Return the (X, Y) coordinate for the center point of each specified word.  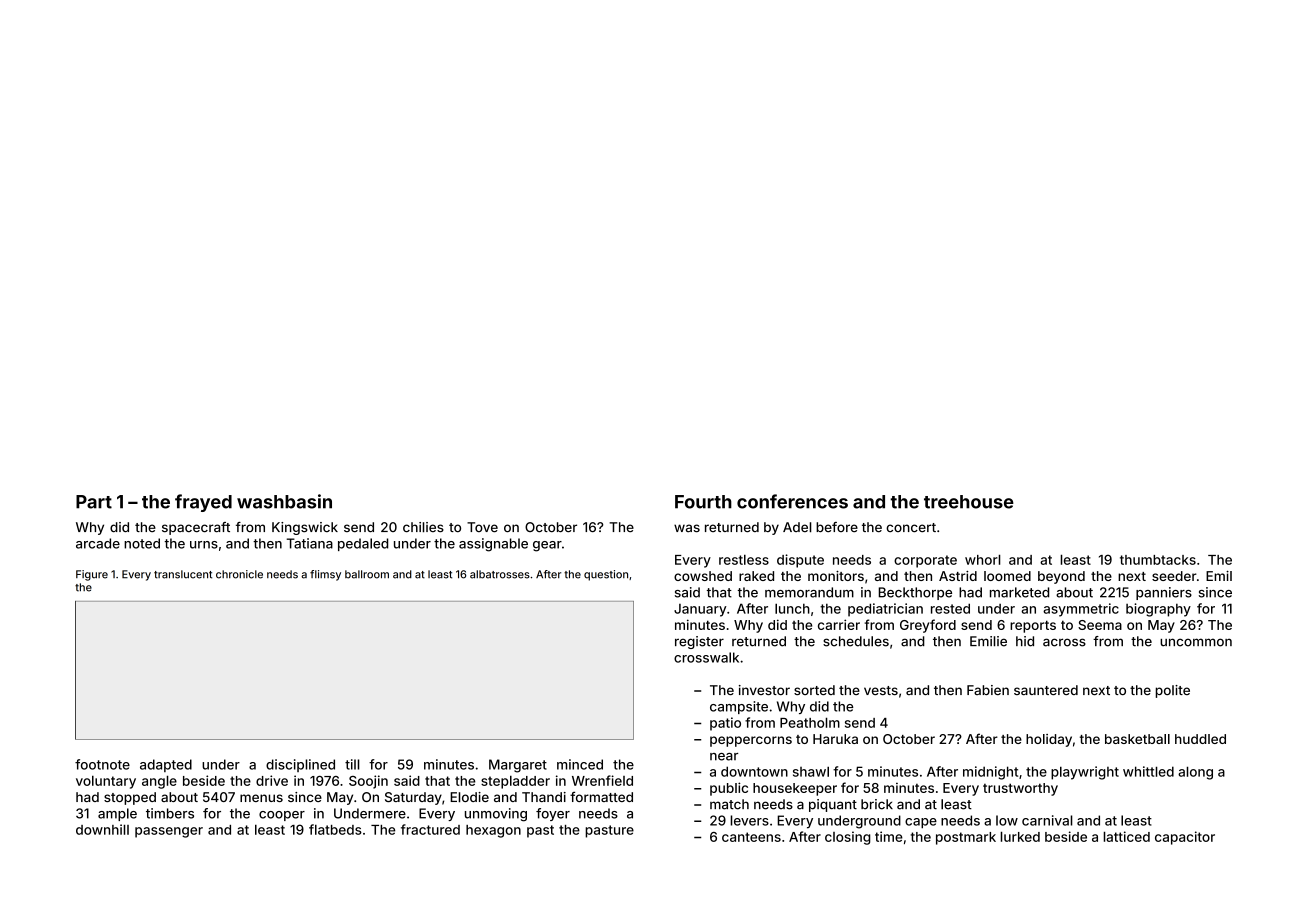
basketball (1137, 739)
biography (1158, 610)
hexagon (493, 831)
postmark (966, 838)
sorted (814, 690)
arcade (98, 543)
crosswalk (706, 657)
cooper (282, 816)
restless (744, 559)
